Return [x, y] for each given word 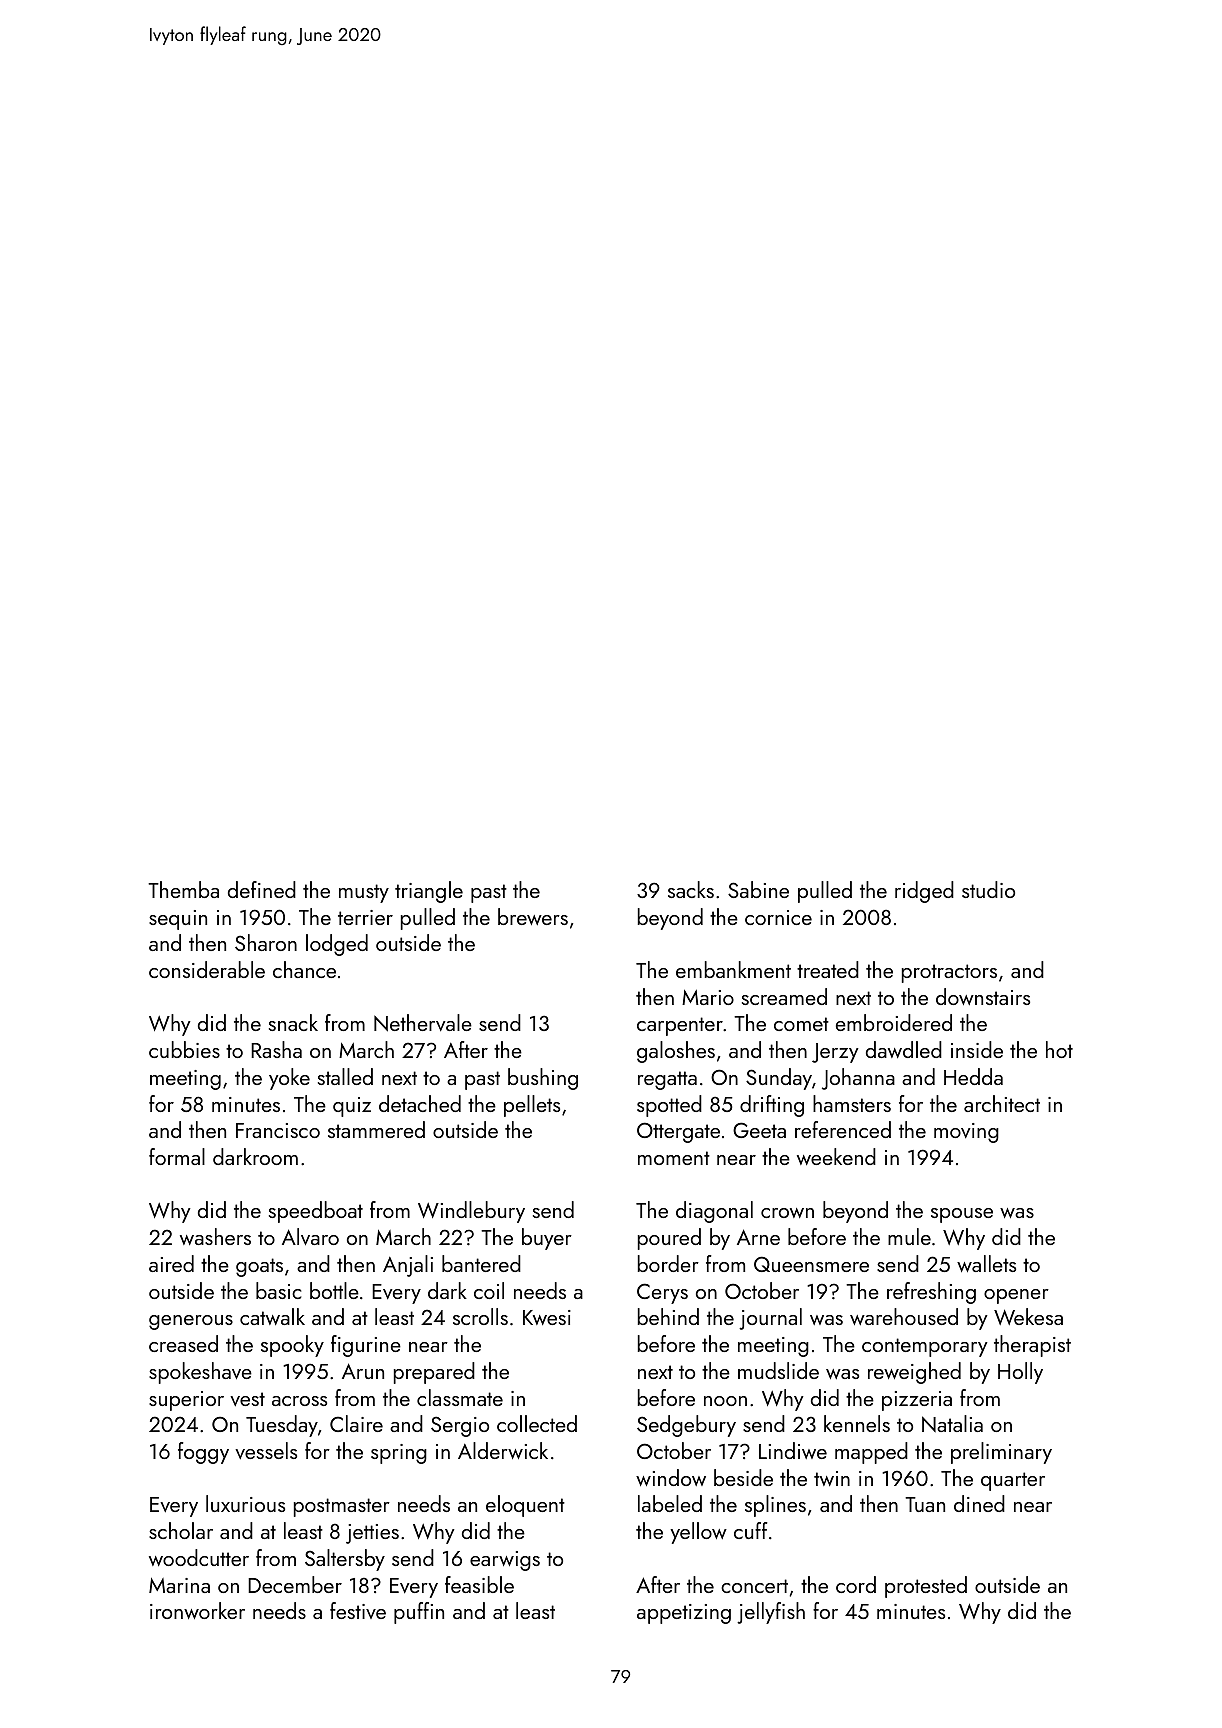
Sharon [266, 942]
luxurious [245, 1503]
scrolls [480, 1316]
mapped [871, 1453]
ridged [924, 892]
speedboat [316, 1212]
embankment [733, 969]
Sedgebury [686, 1426]
